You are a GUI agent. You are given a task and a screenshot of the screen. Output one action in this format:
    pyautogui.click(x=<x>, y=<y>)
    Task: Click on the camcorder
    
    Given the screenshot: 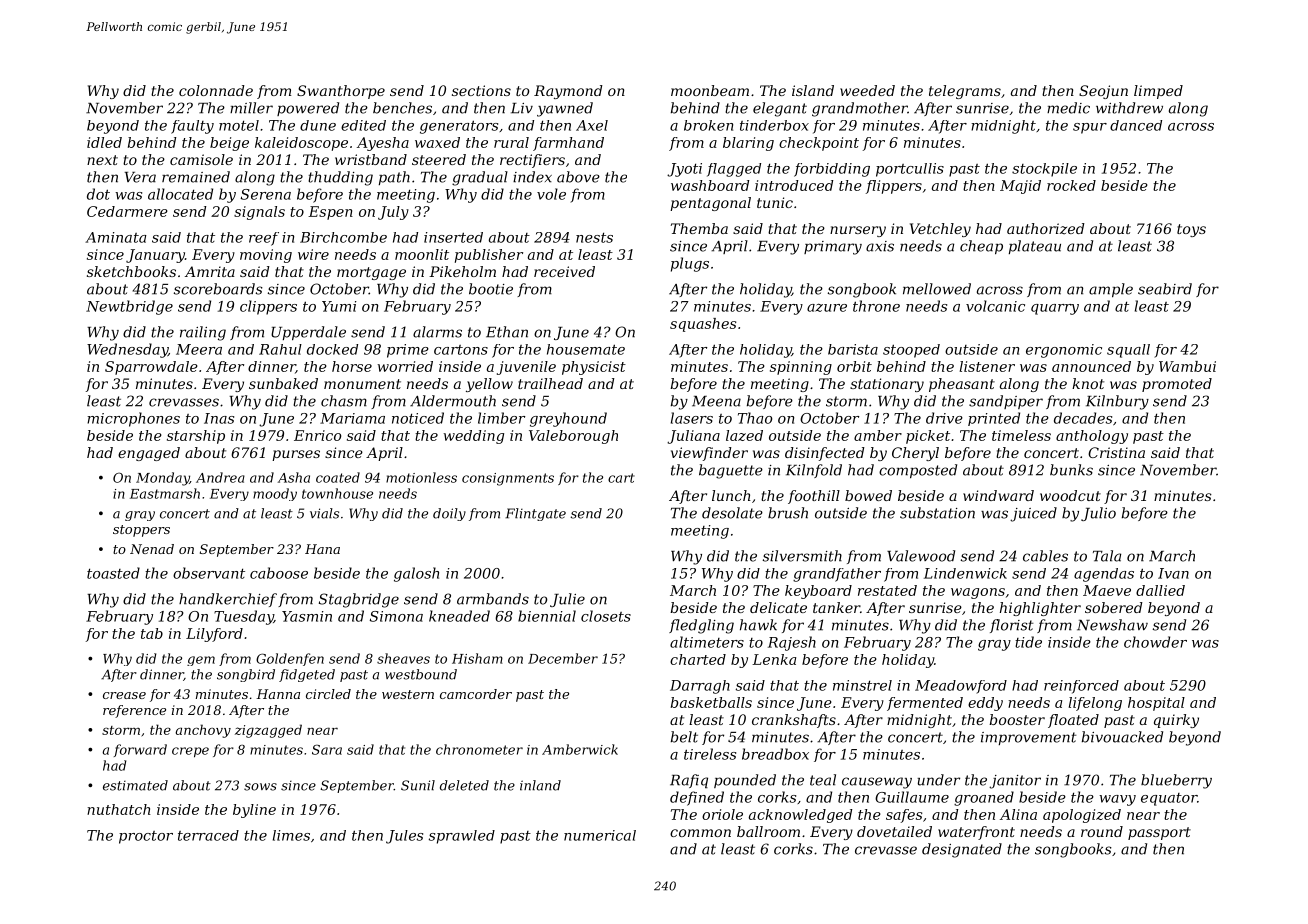 What is the action you would take?
    pyautogui.click(x=476, y=694)
